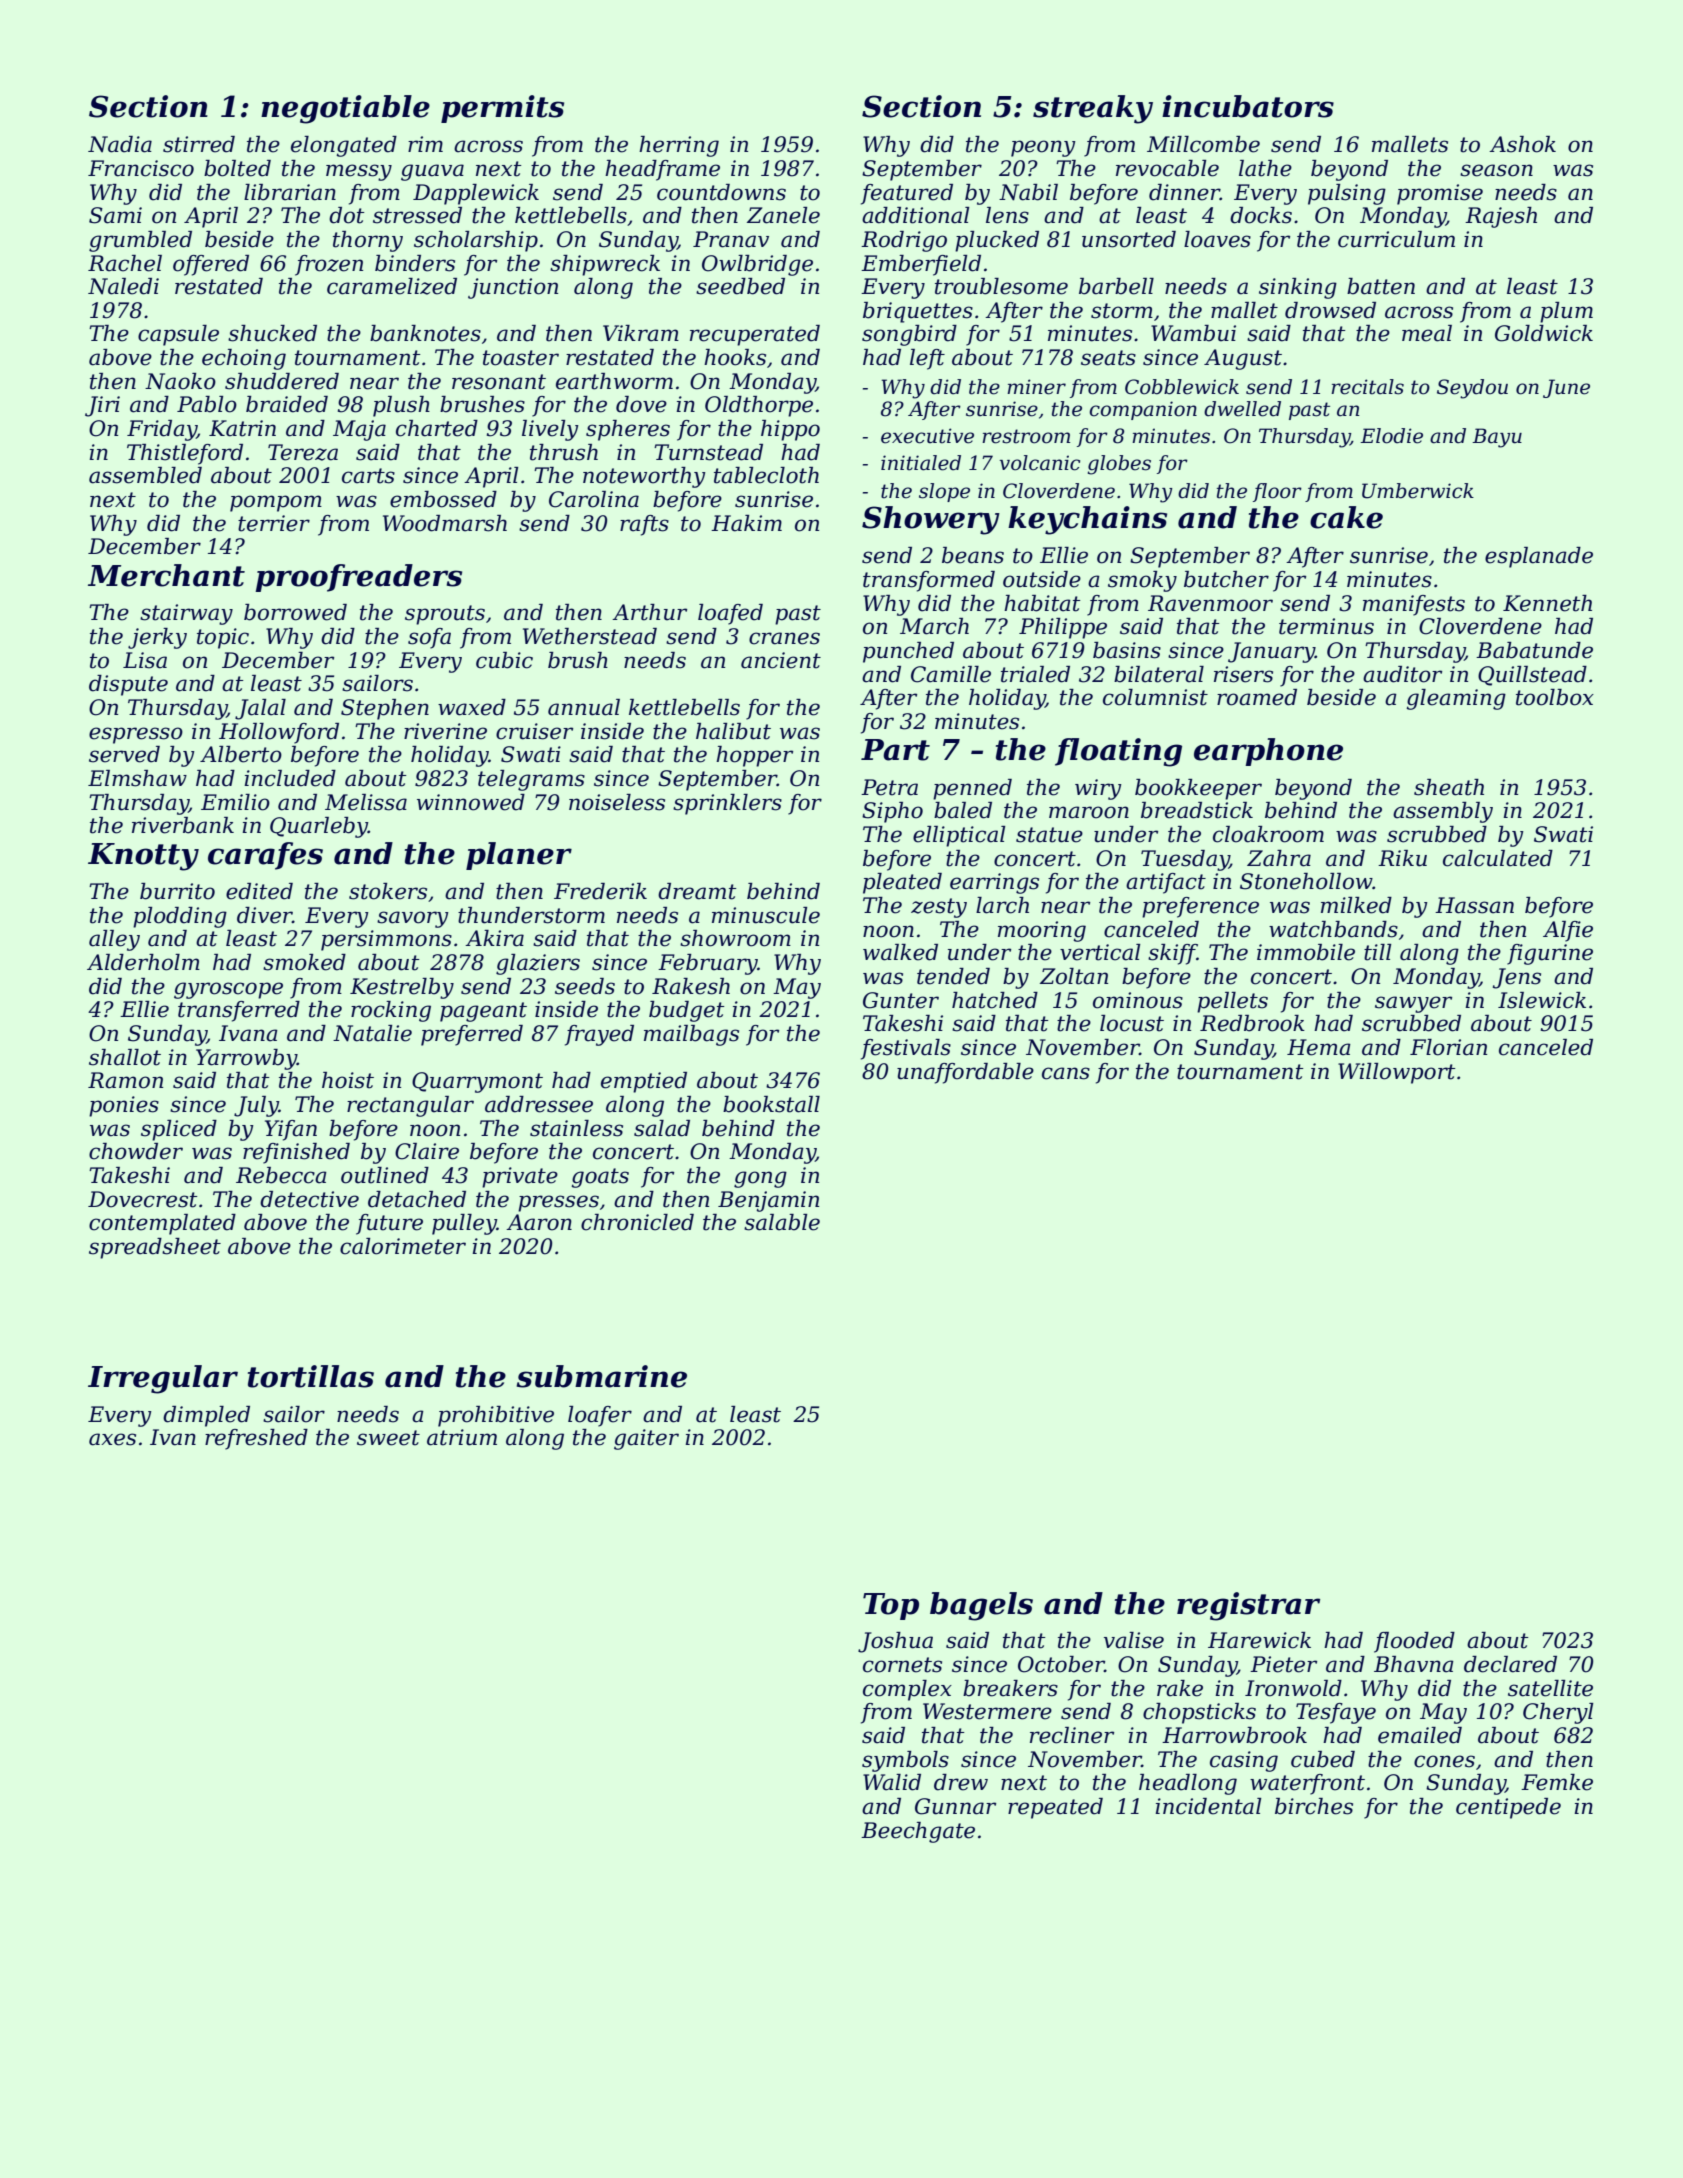 Image resolution: width=1683 pixels, height=2178 pixels. I want to click on streaky, so click(1093, 109).
